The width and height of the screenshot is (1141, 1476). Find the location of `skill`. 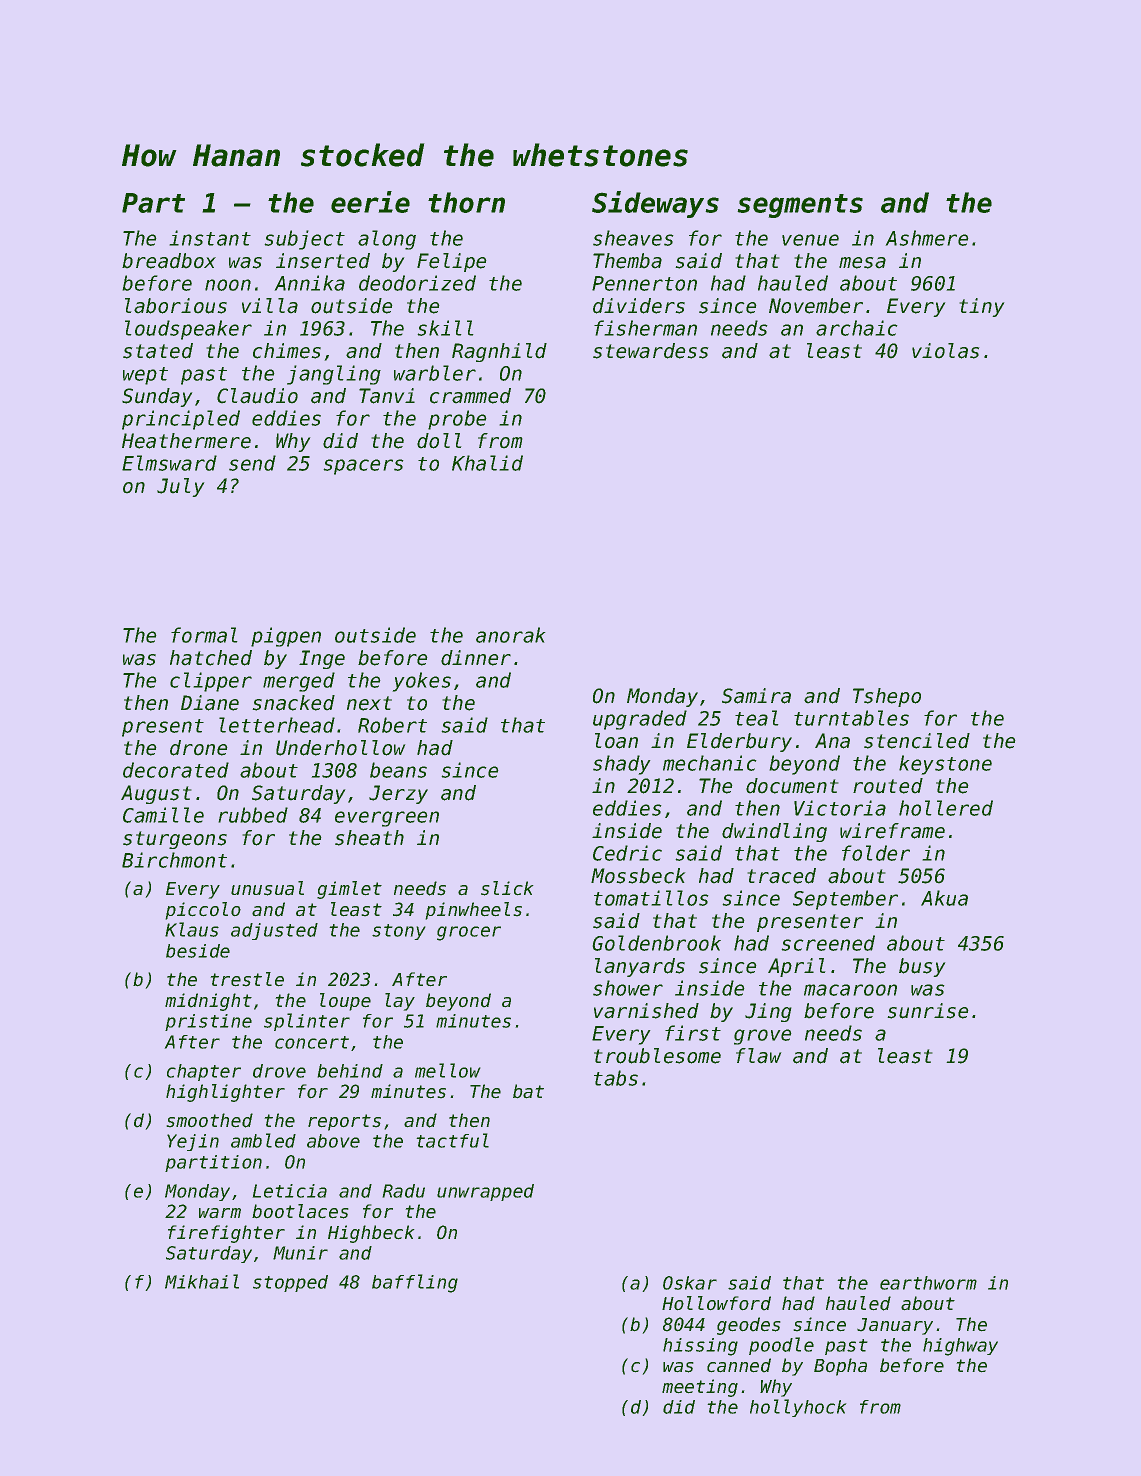

skill is located at coordinates (445, 328).
